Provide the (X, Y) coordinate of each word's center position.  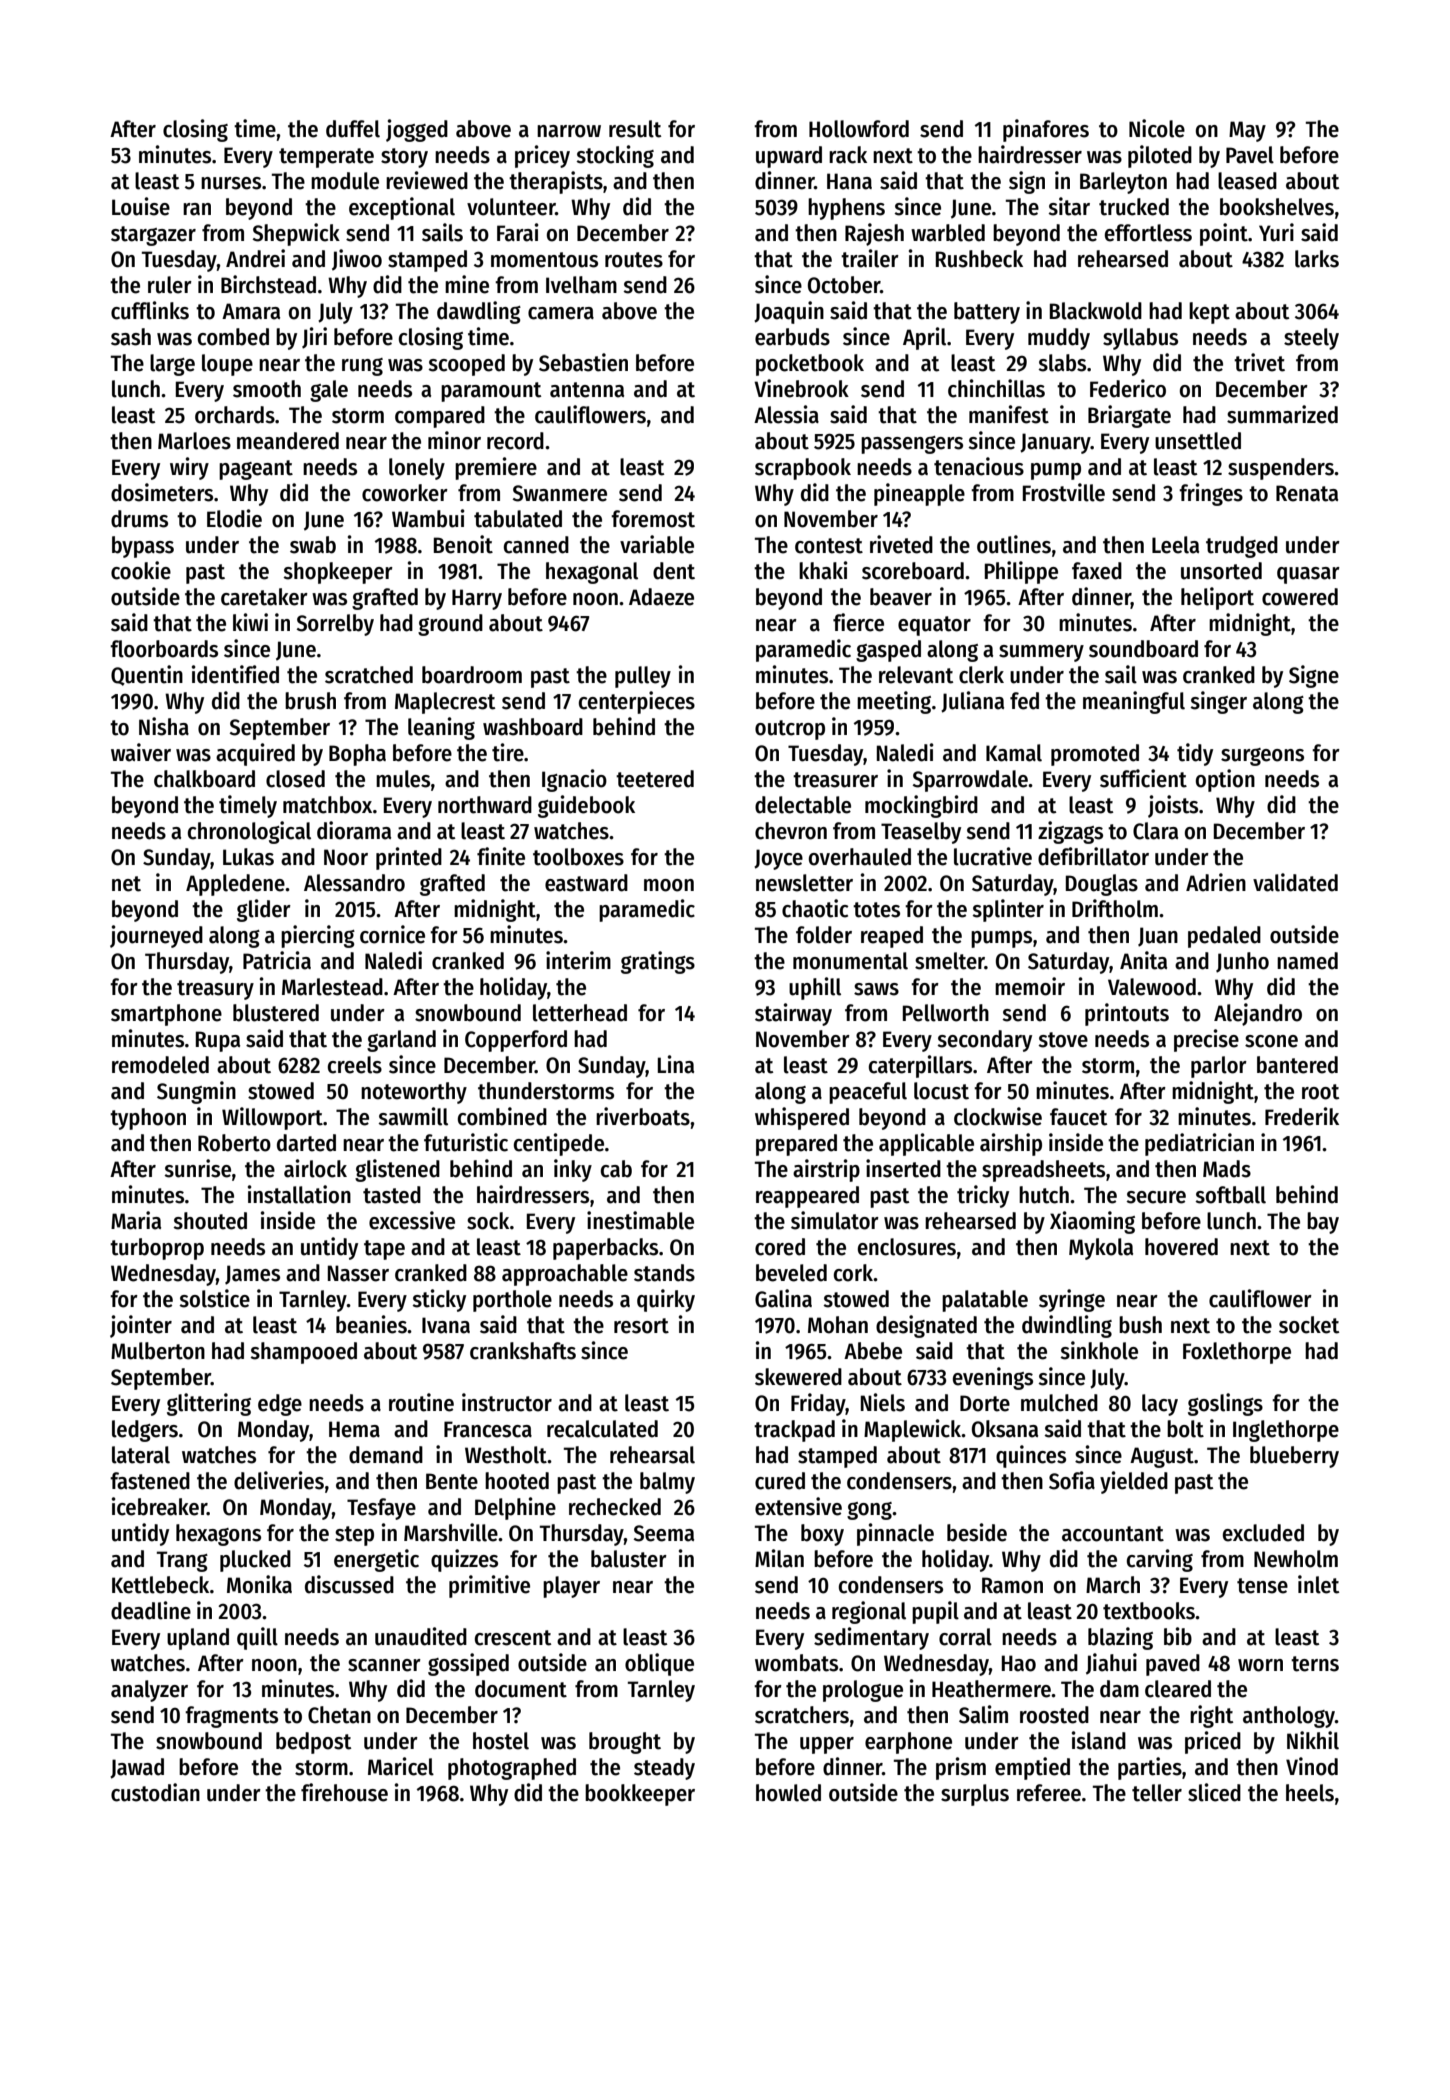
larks (1317, 259)
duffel (353, 129)
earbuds (792, 337)
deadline (151, 1610)
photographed (512, 1769)
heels (1310, 1793)
